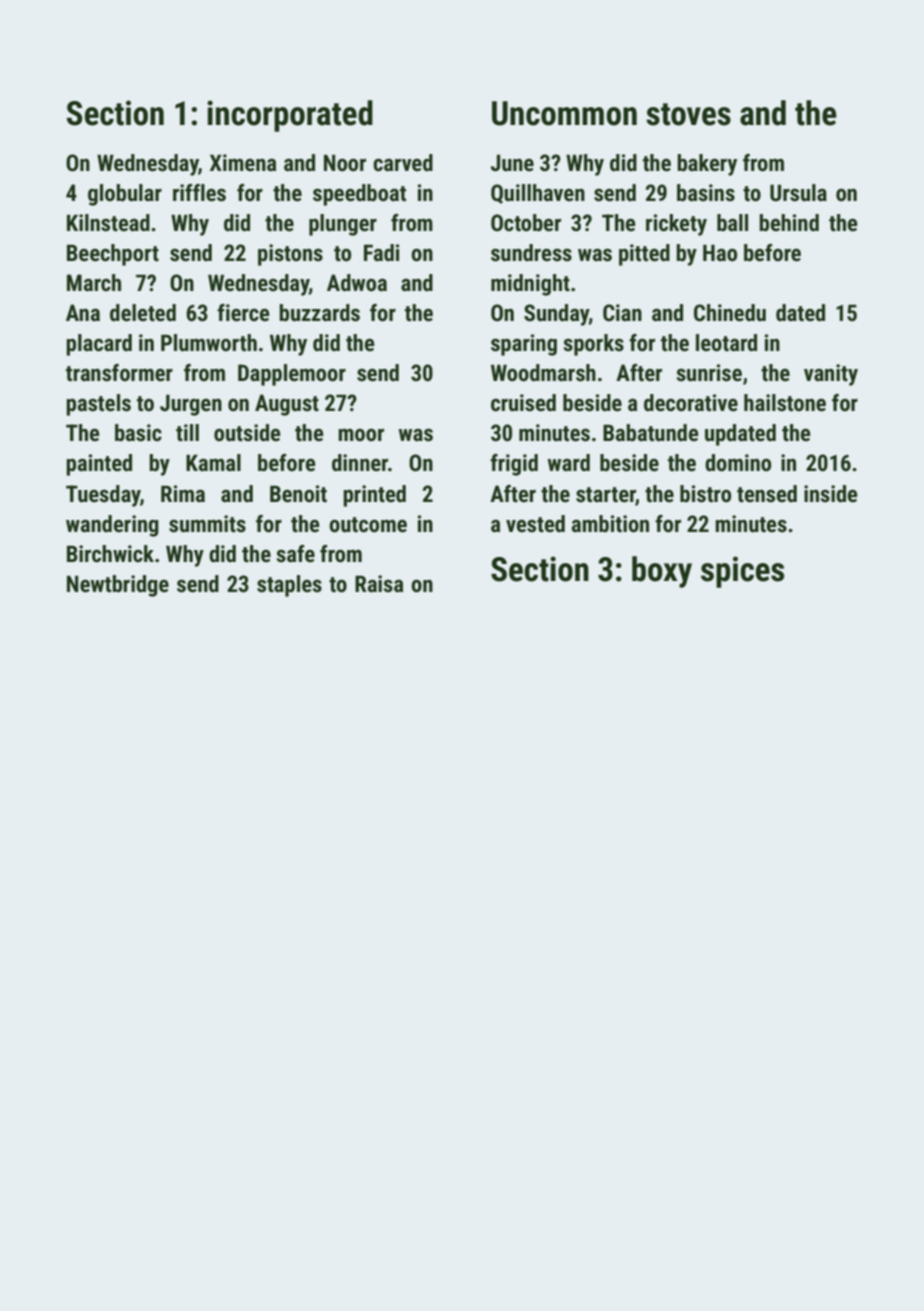 Image resolution: width=924 pixels, height=1311 pixels. Describe the element at coordinates (564, 113) in the document. I see `Uncommon` at that location.
